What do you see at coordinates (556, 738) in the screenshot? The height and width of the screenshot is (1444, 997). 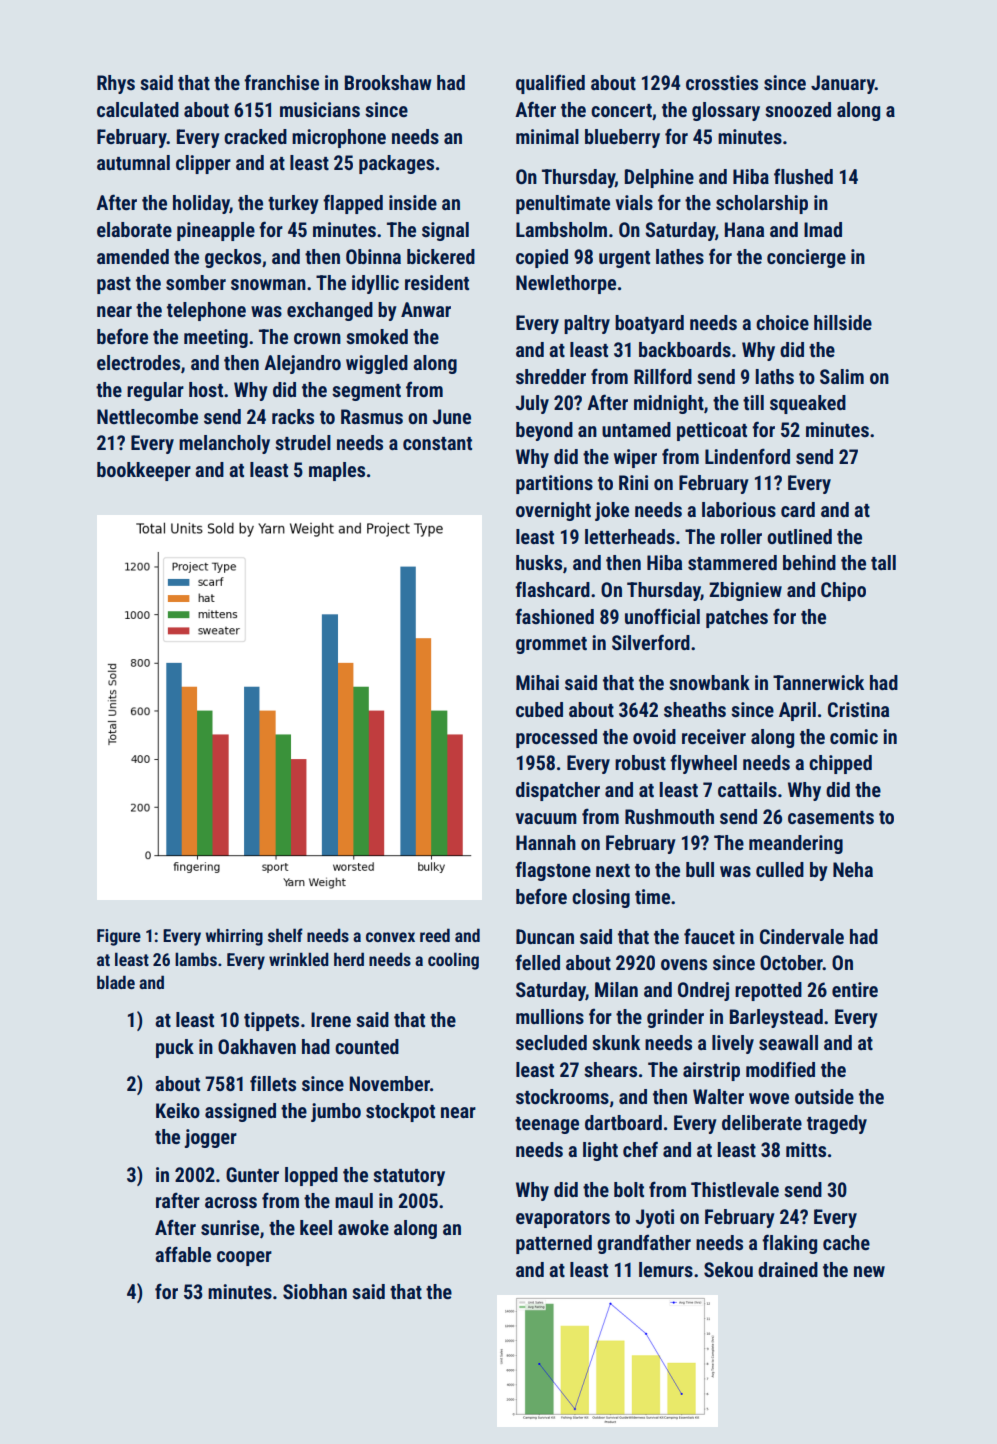 I see `processed` at bounding box center [556, 738].
